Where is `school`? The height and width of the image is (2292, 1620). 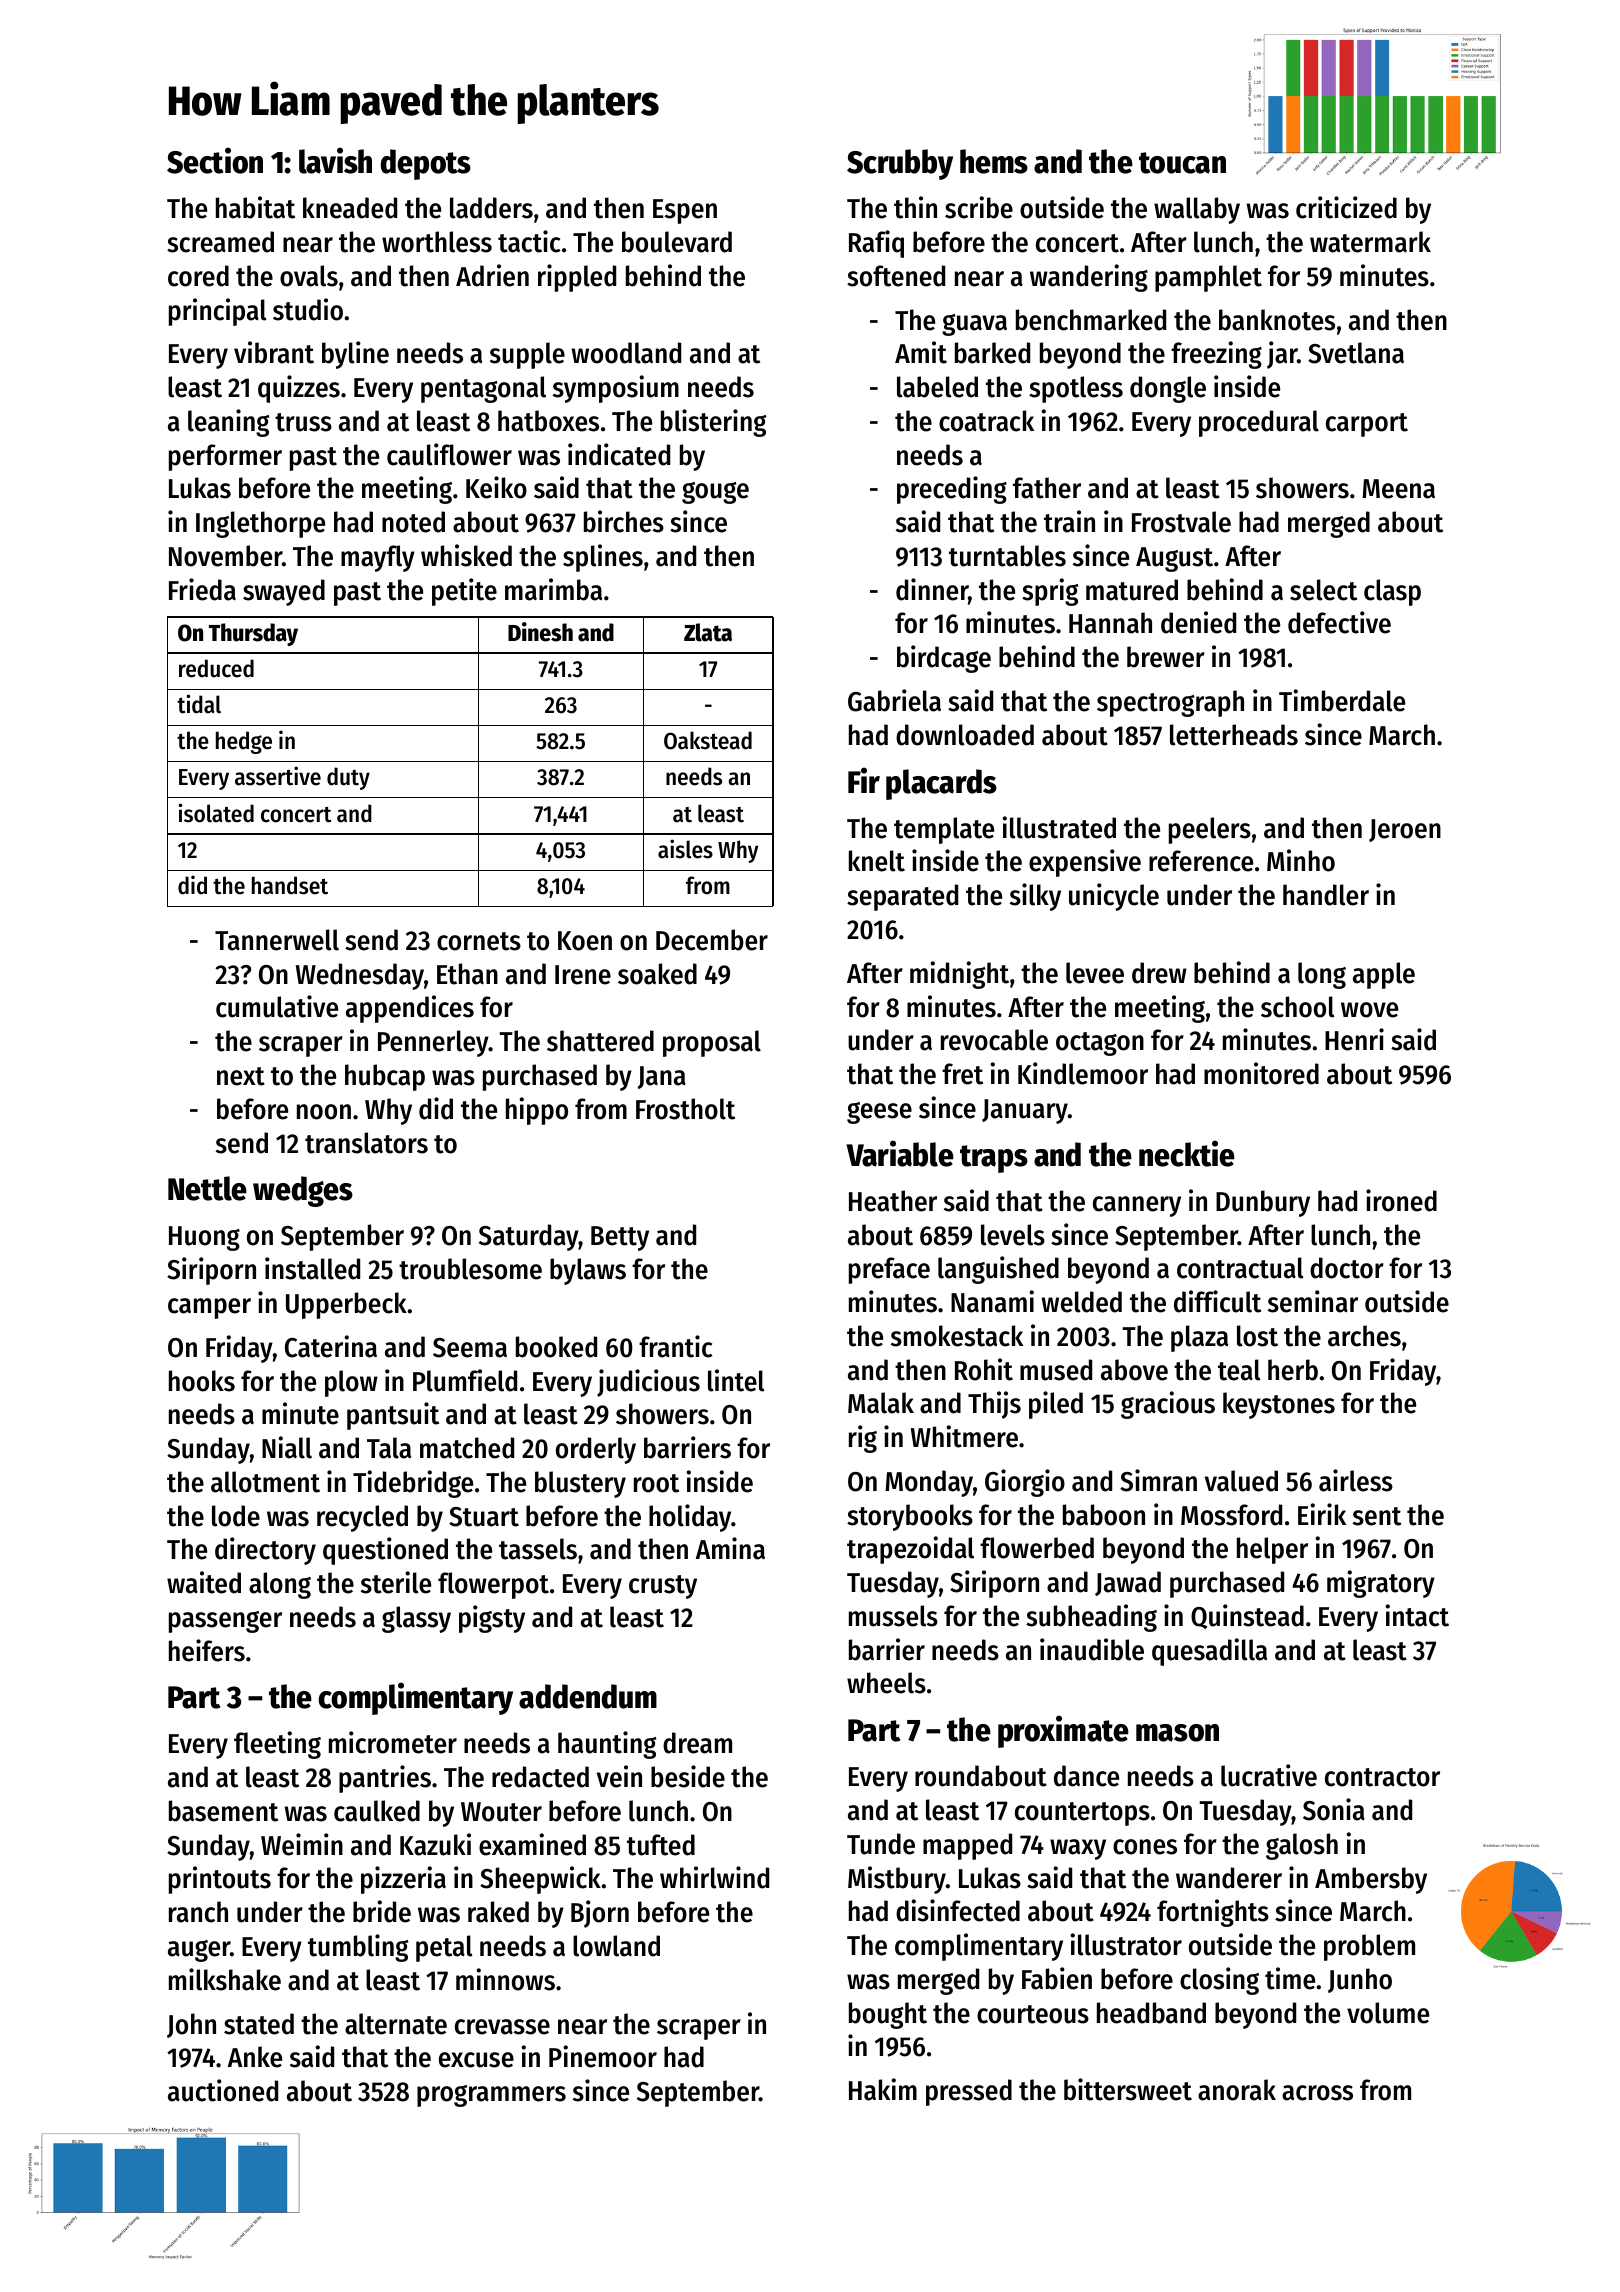
school is located at coordinates (1298, 1007).
